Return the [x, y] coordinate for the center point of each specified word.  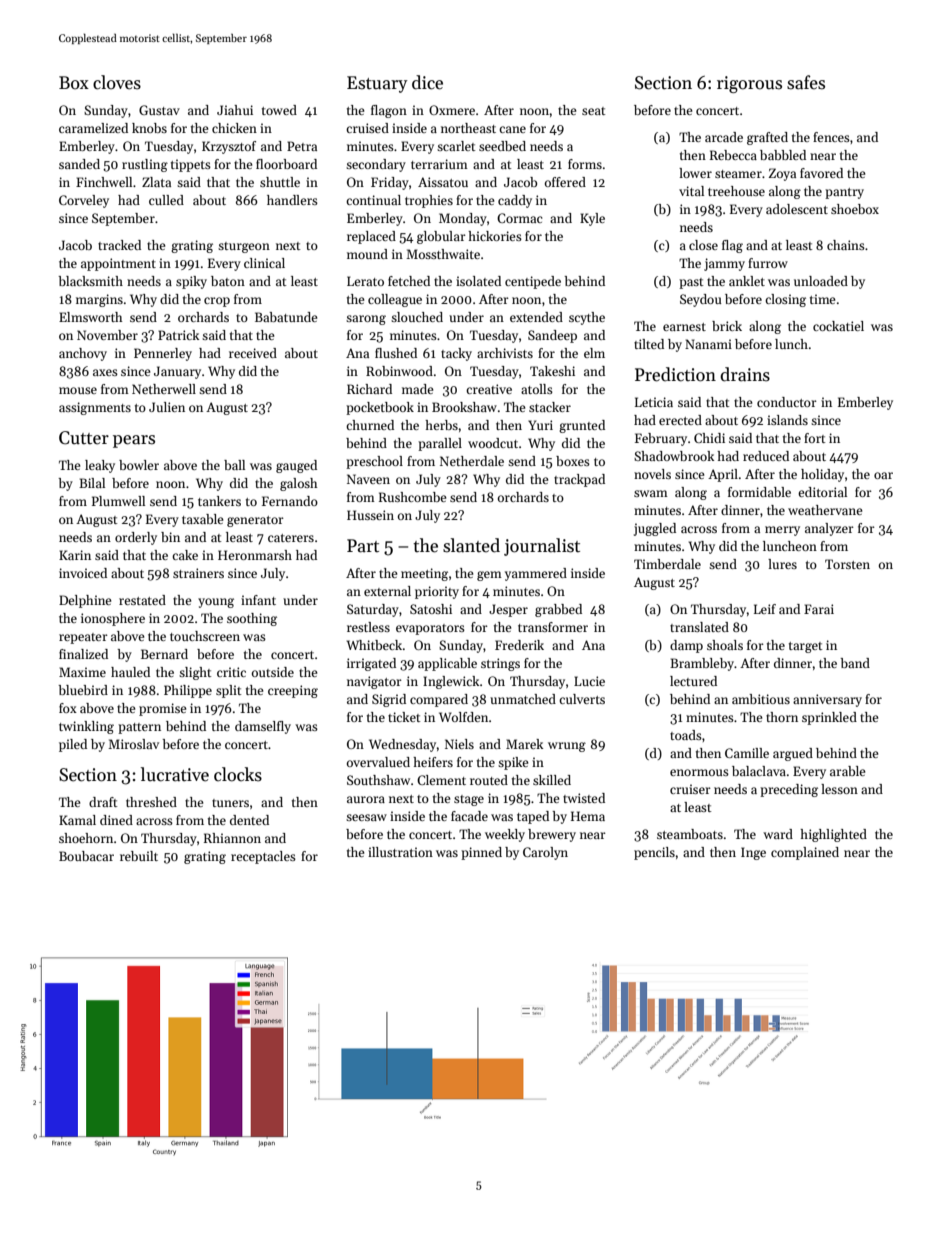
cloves [117, 82]
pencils [654, 853]
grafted [767, 138]
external [387, 591]
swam [651, 493]
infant [258, 600]
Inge [753, 853]
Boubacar [86, 856]
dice [427, 82]
